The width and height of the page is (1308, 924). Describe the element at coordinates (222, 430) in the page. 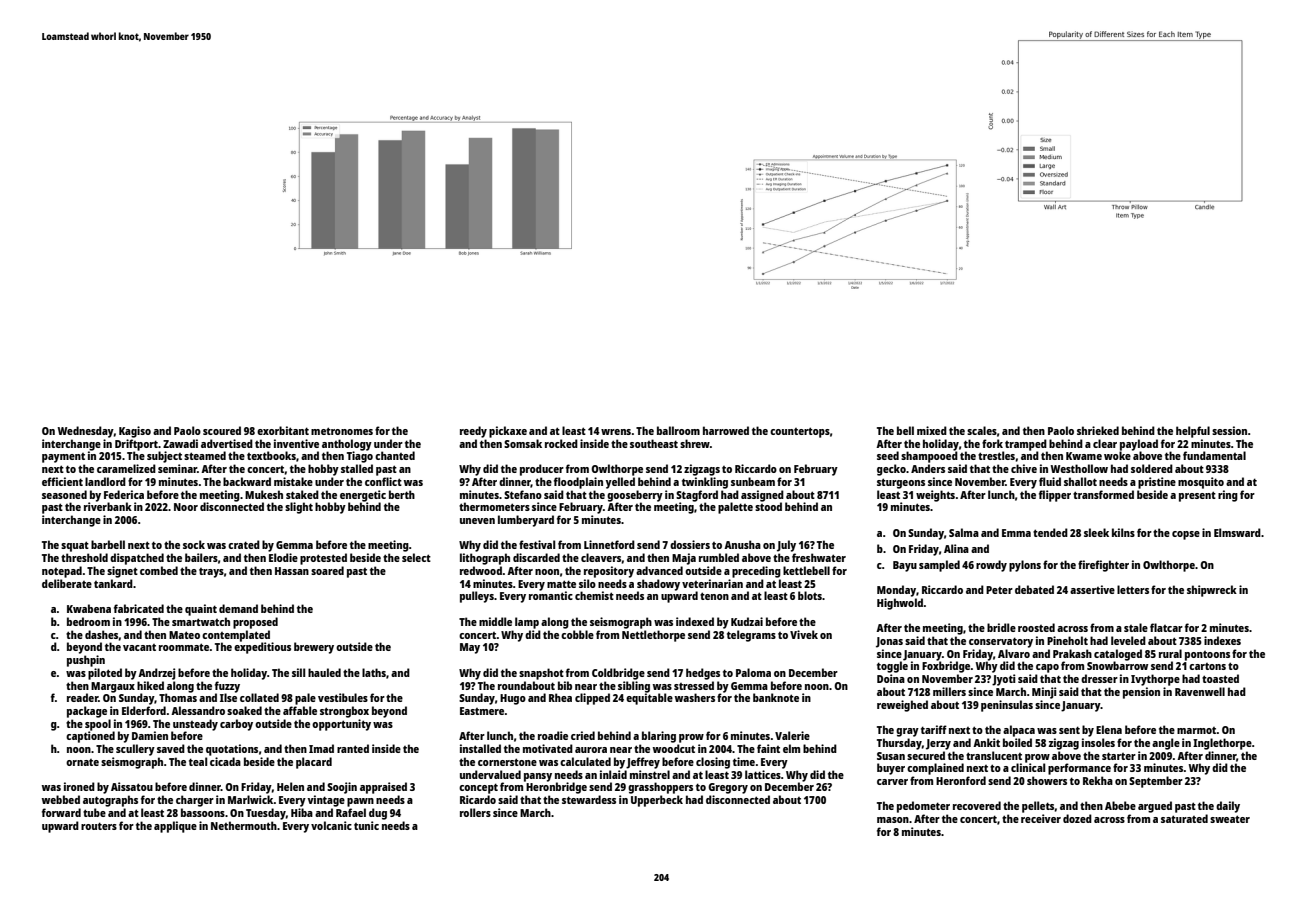

I see `scoured` at that location.
